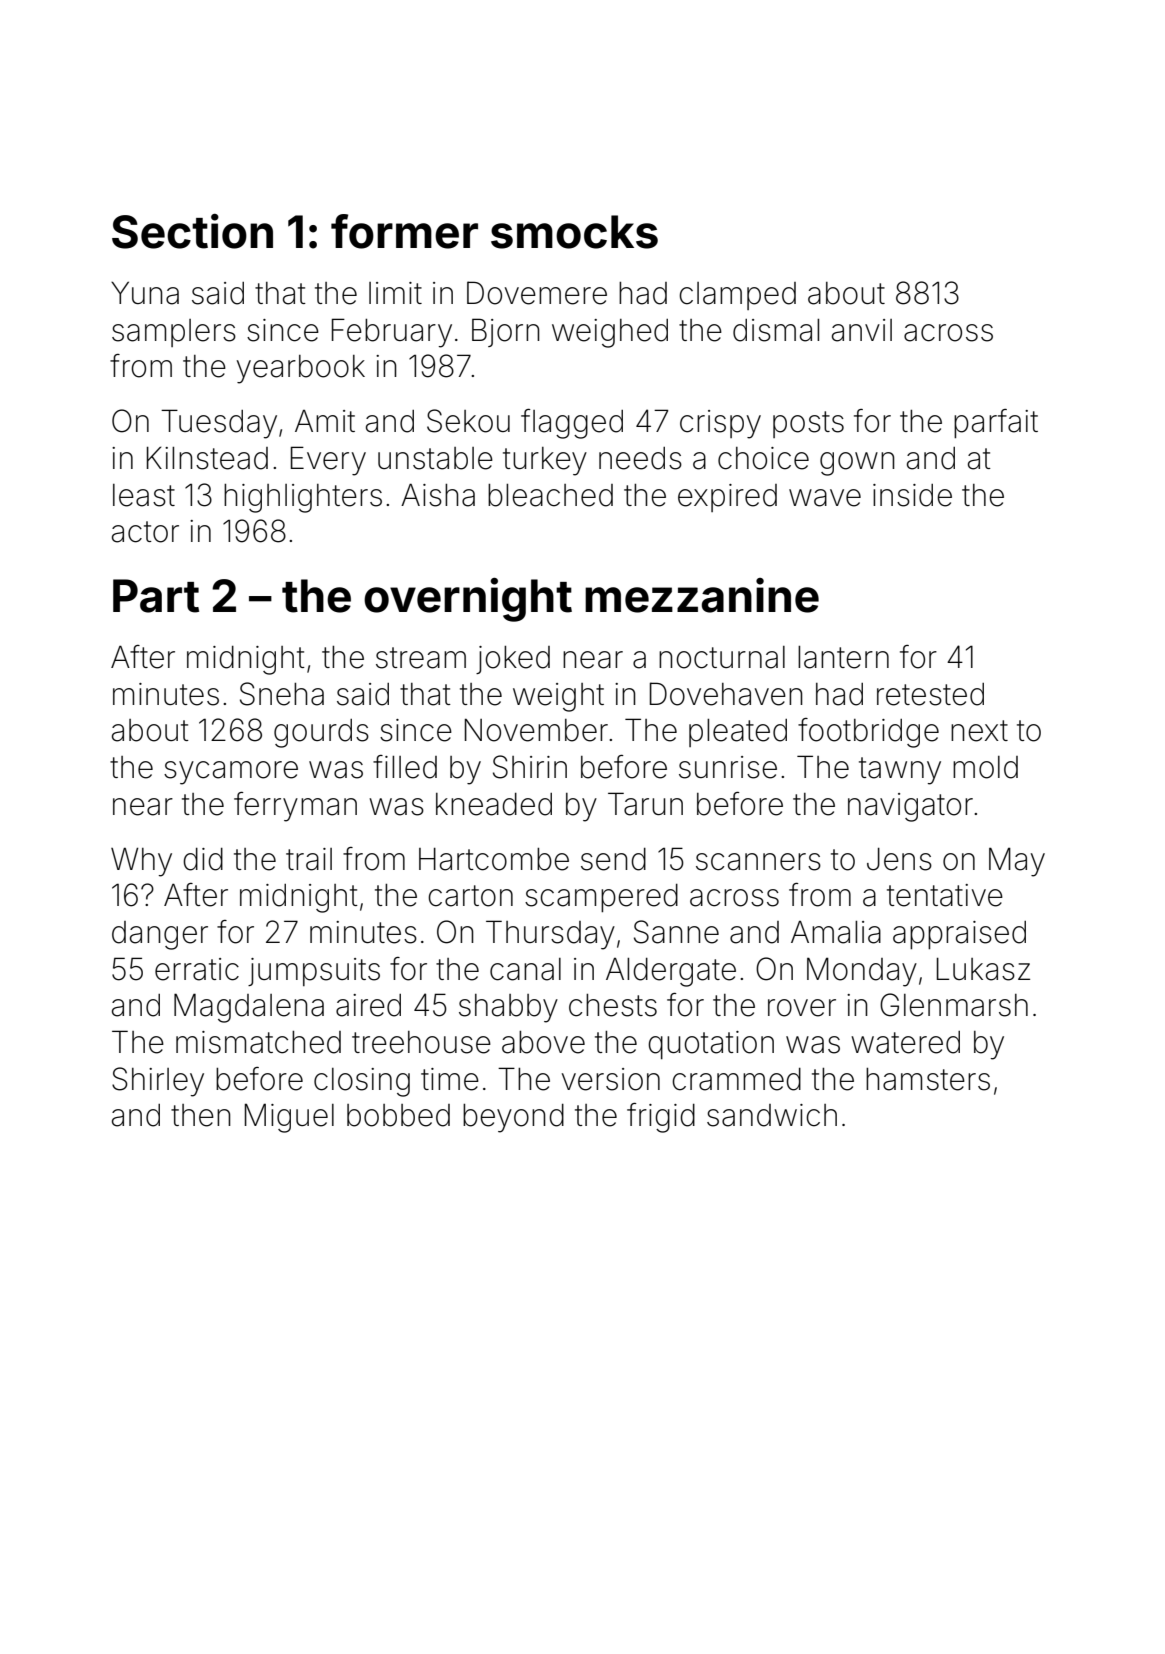 This screenshot has width=1165, height=1654. Describe the element at coordinates (930, 694) in the screenshot. I see `retested` at that location.
